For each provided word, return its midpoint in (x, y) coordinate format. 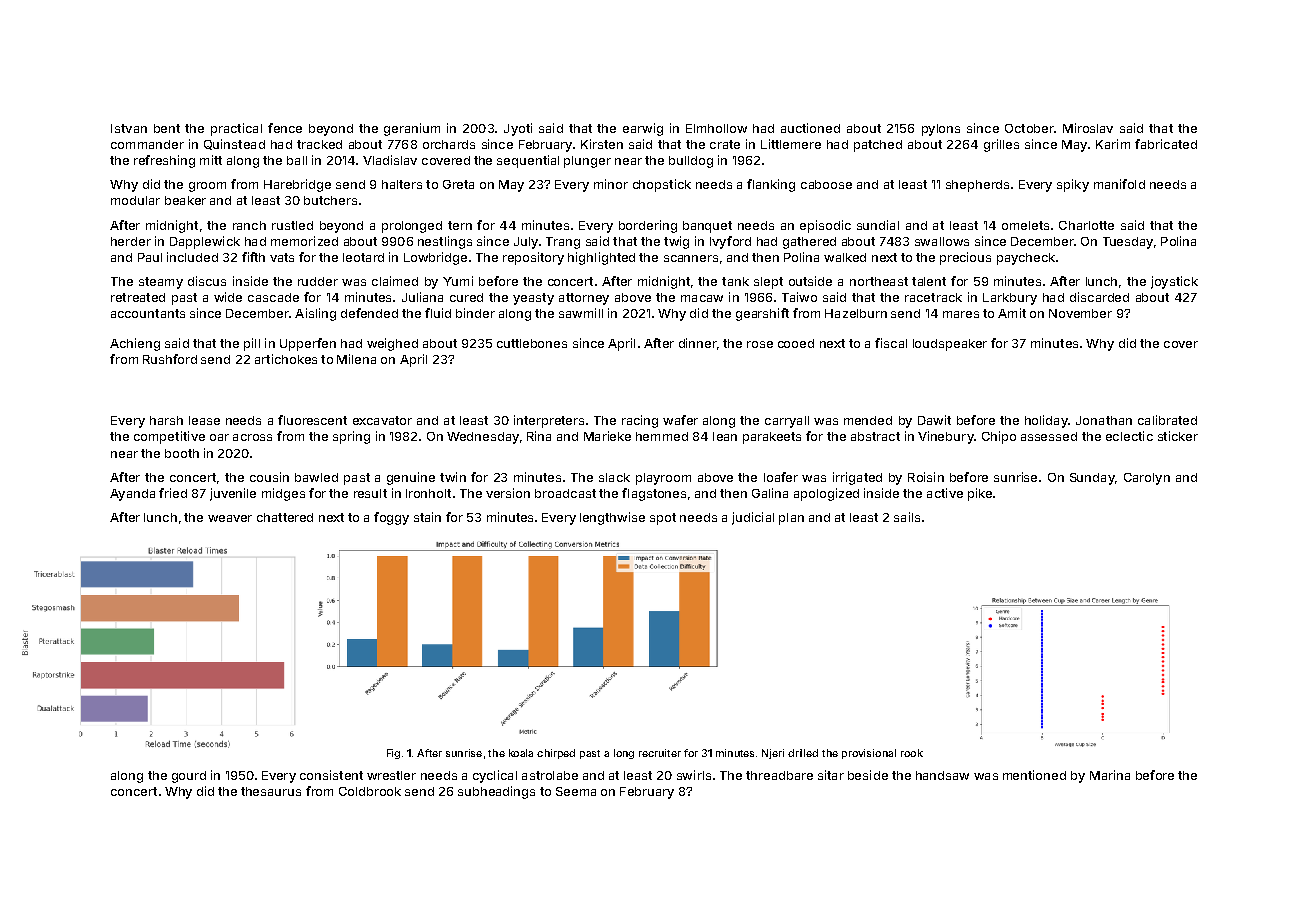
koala (521, 753)
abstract (875, 436)
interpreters (549, 421)
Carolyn (1147, 479)
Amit (1012, 313)
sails (907, 517)
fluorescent (312, 420)
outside (810, 281)
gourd (189, 777)
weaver (230, 518)
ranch (249, 225)
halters (402, 184)
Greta (458, 184)
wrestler (391, 775)
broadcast (565, 493)
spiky (1073, 185)
